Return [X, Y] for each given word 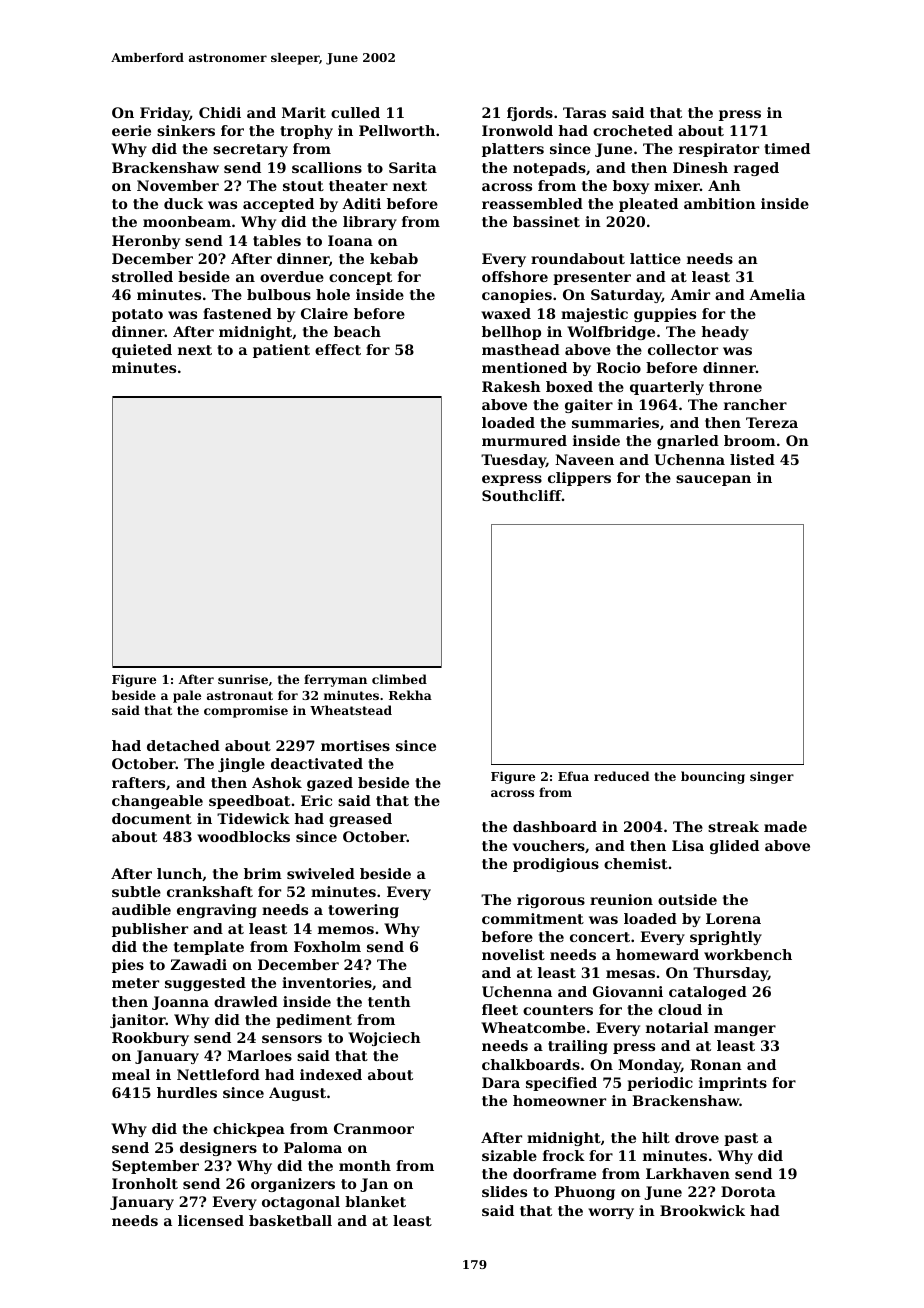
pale [187, 696]
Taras [584, 112]
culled [355, 112]
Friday [165, 114]
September [155, 1167]
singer [772, 777]
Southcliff [522, 495]
